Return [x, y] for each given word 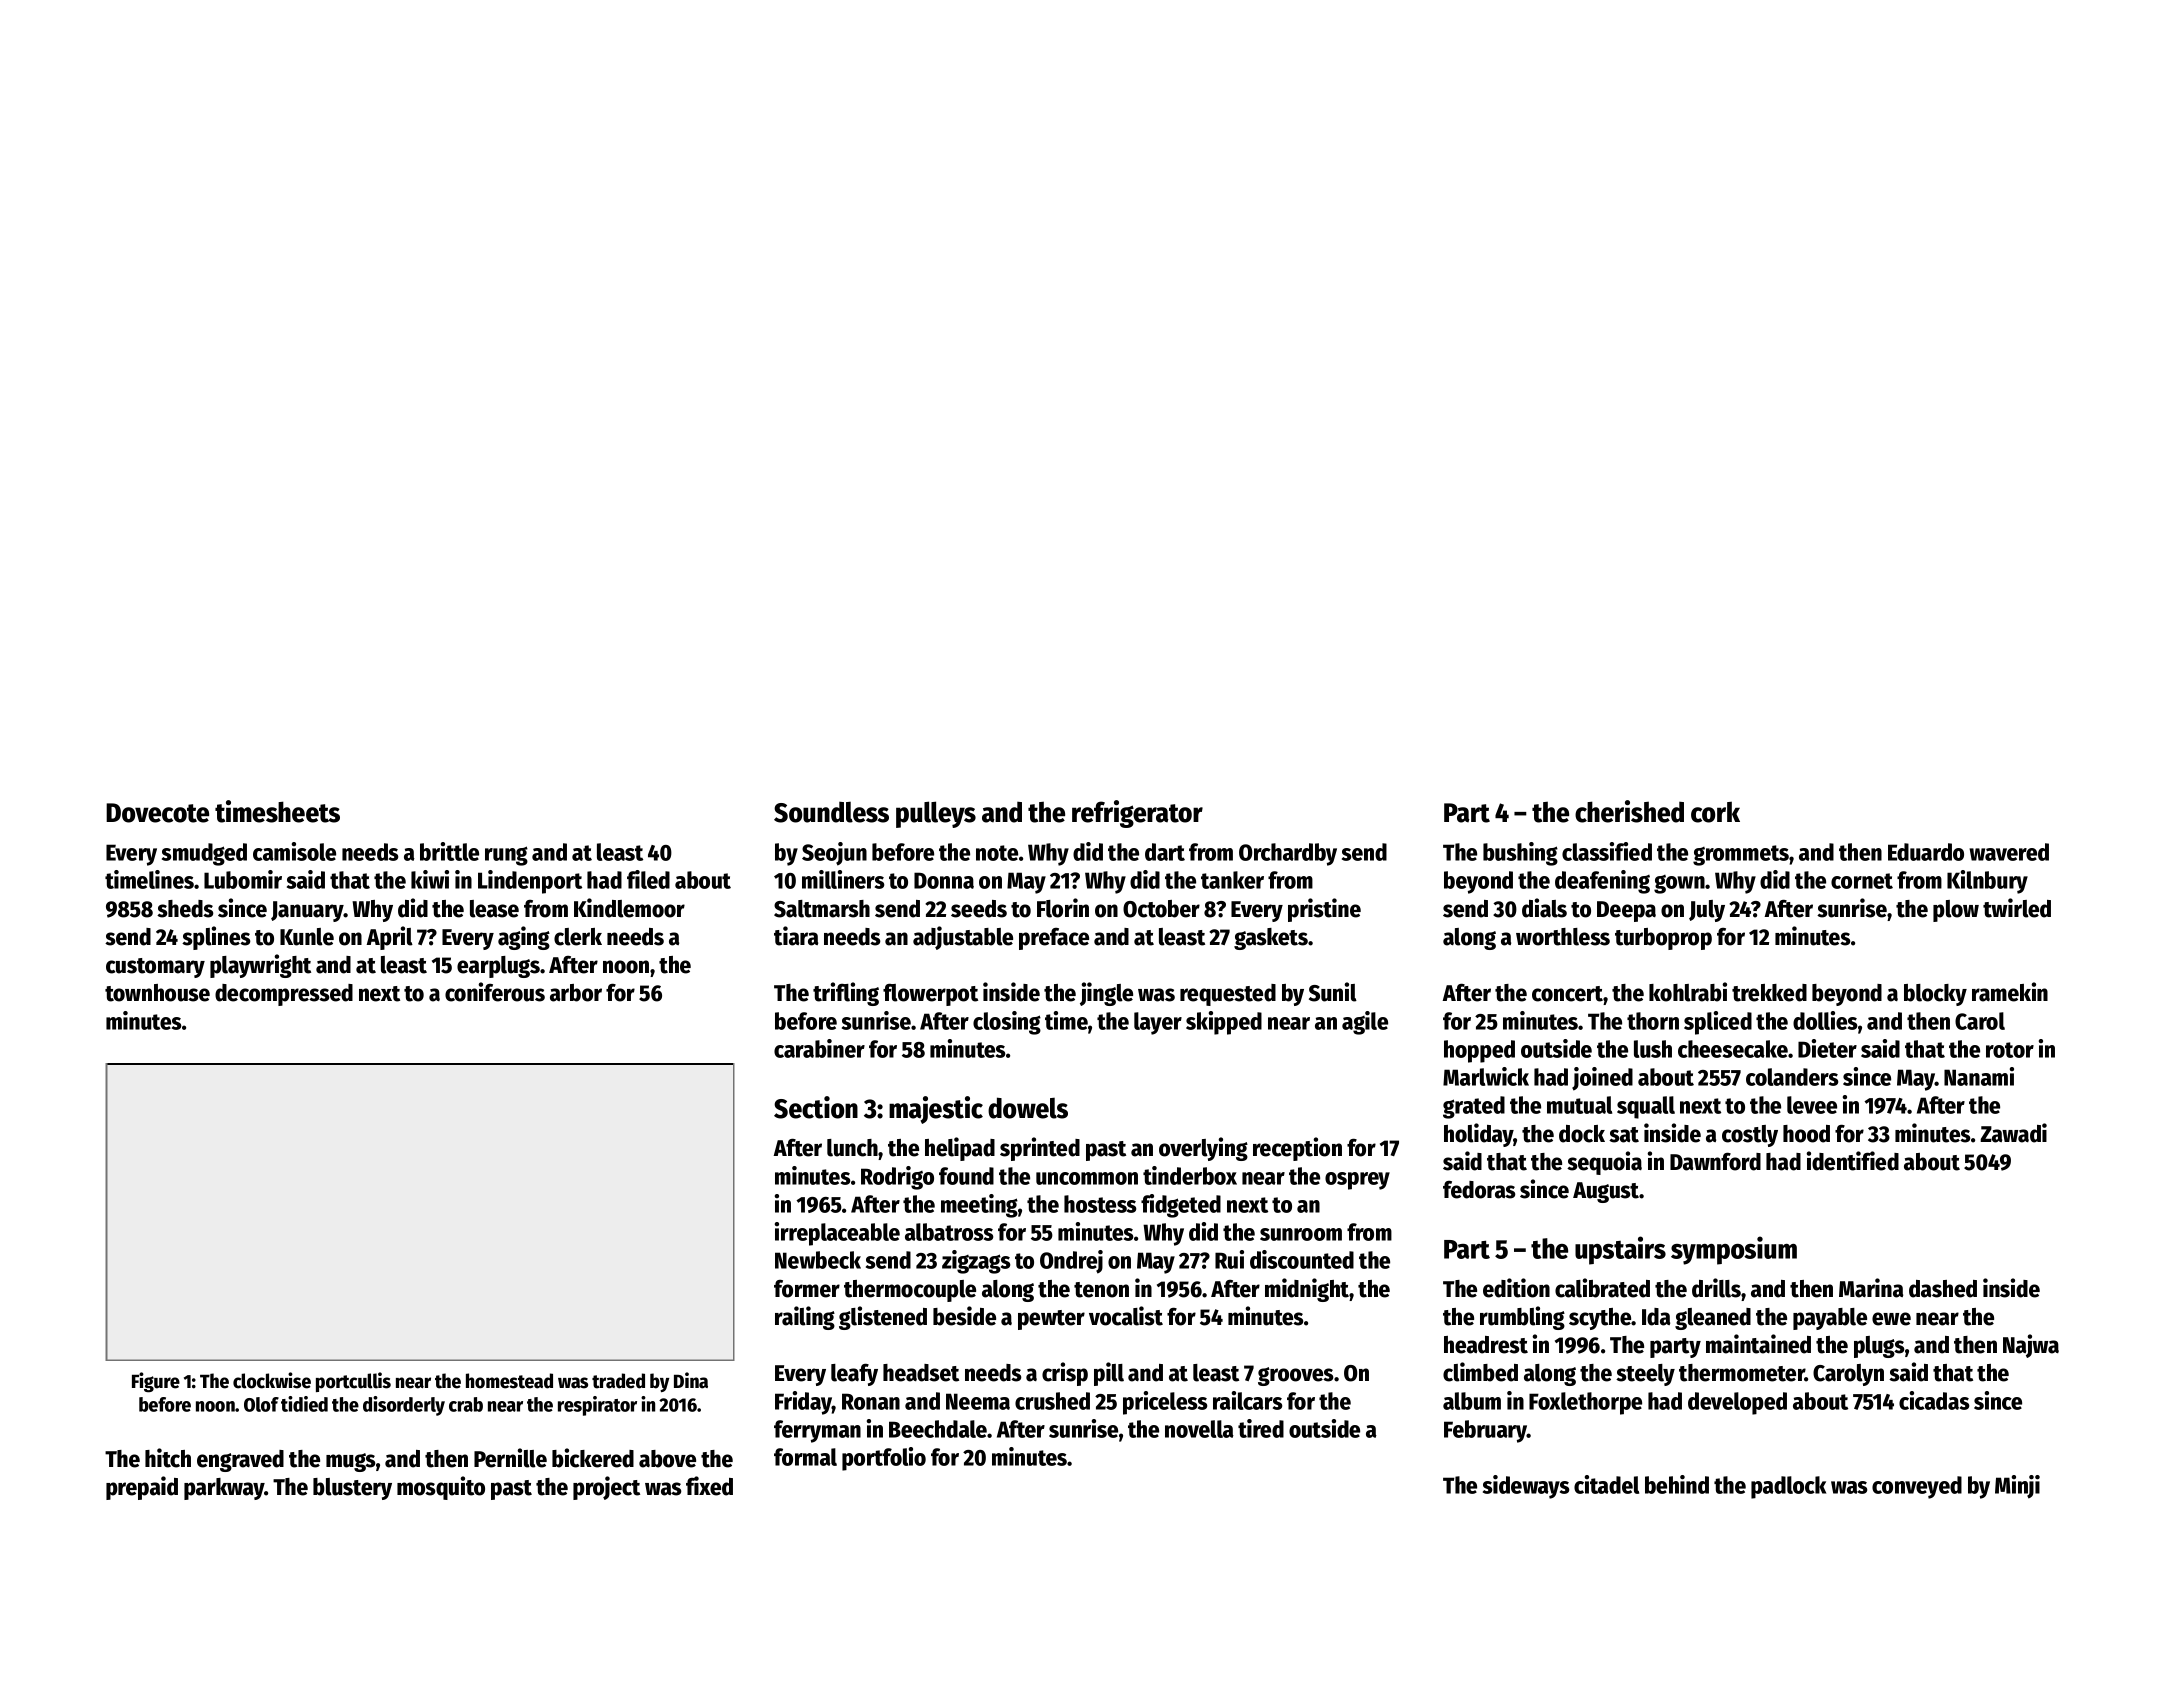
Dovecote [157, 813]
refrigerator [1137, 814]
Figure [156, 1382]
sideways [1526, 1487]
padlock [1788, 1487]
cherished [1629, 811]
